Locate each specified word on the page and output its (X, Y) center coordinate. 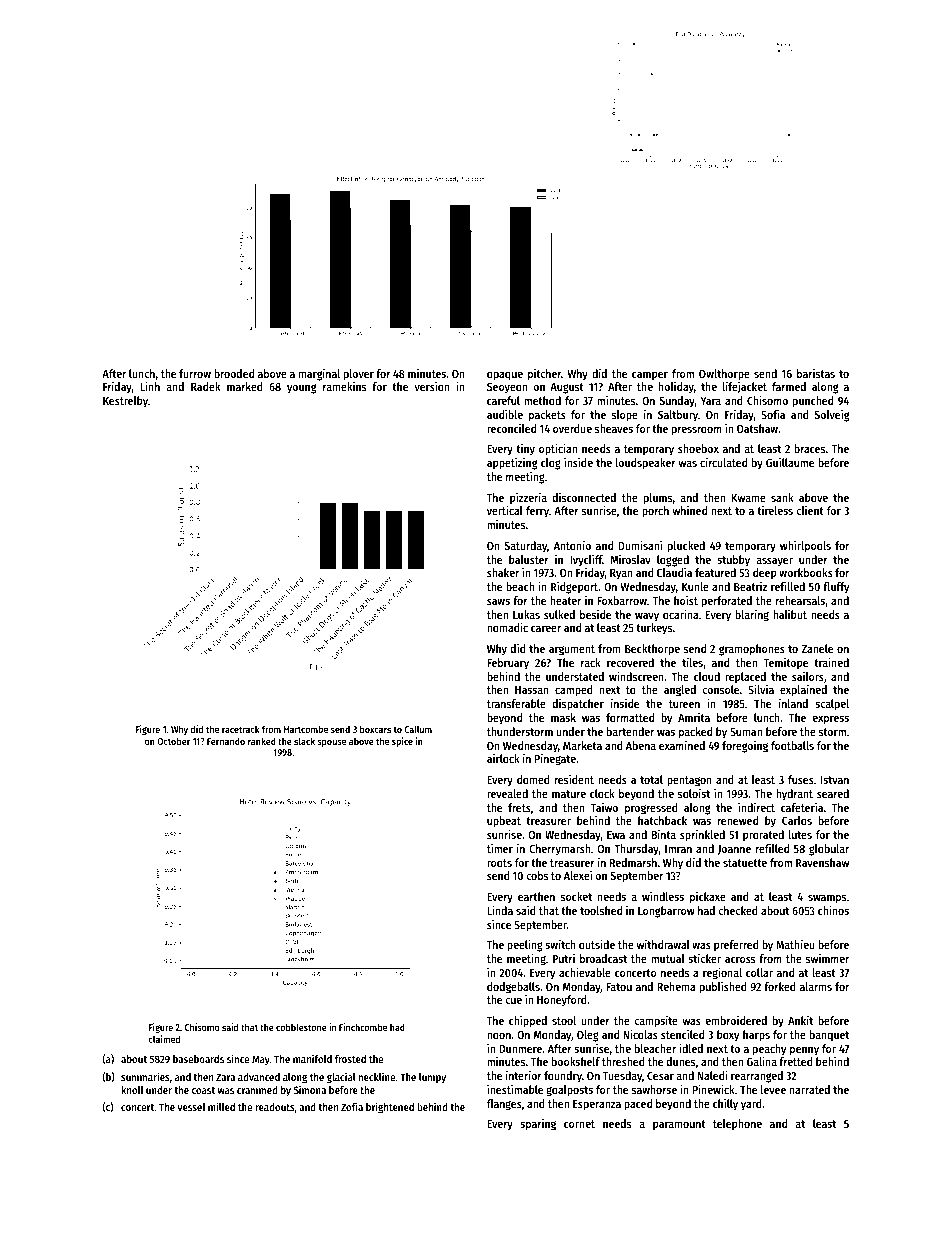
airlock (503, 758)
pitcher (544, 375)
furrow (195, 373)
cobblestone (301, 1027)
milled (221, 1106)
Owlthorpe (724, 375)
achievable (585, 972)
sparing (538, 1125)
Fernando (226, 741)
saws (498, 601)
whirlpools (805, 547)
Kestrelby (125, 402)
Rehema (676, 986)
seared (833, 793)
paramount (679, 1125)
